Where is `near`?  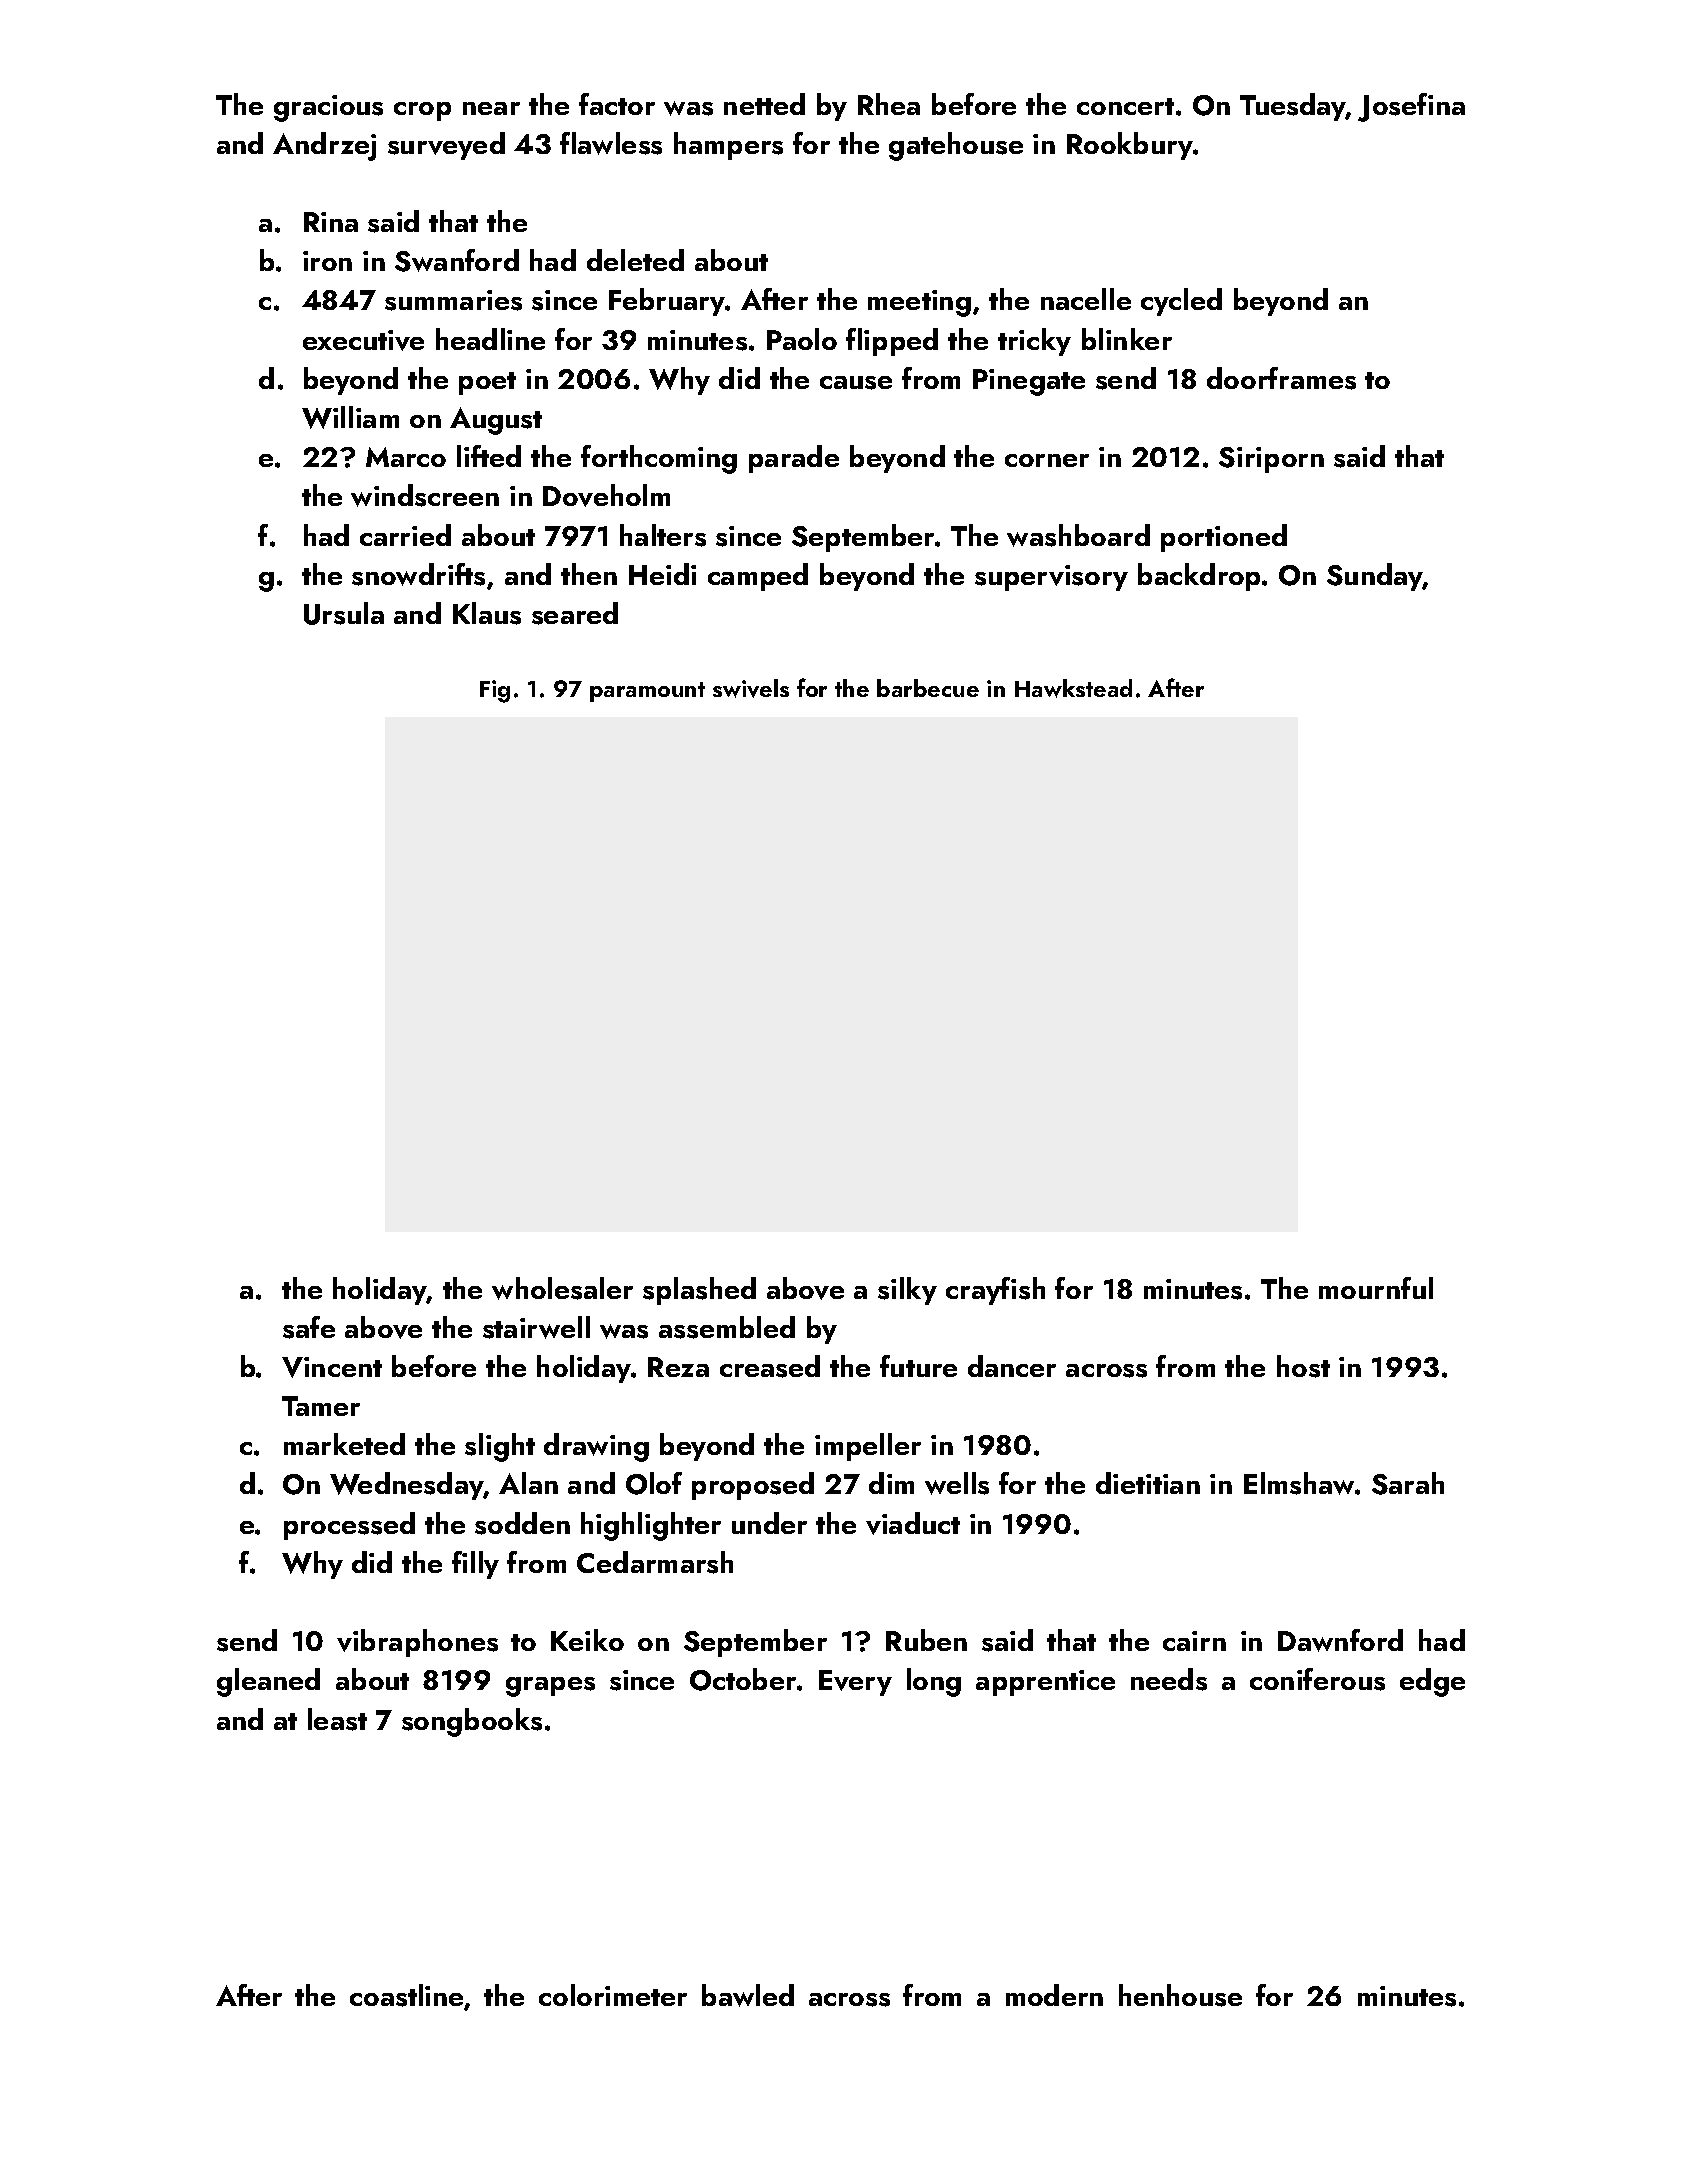 near is located at coordinates (491, 108).
